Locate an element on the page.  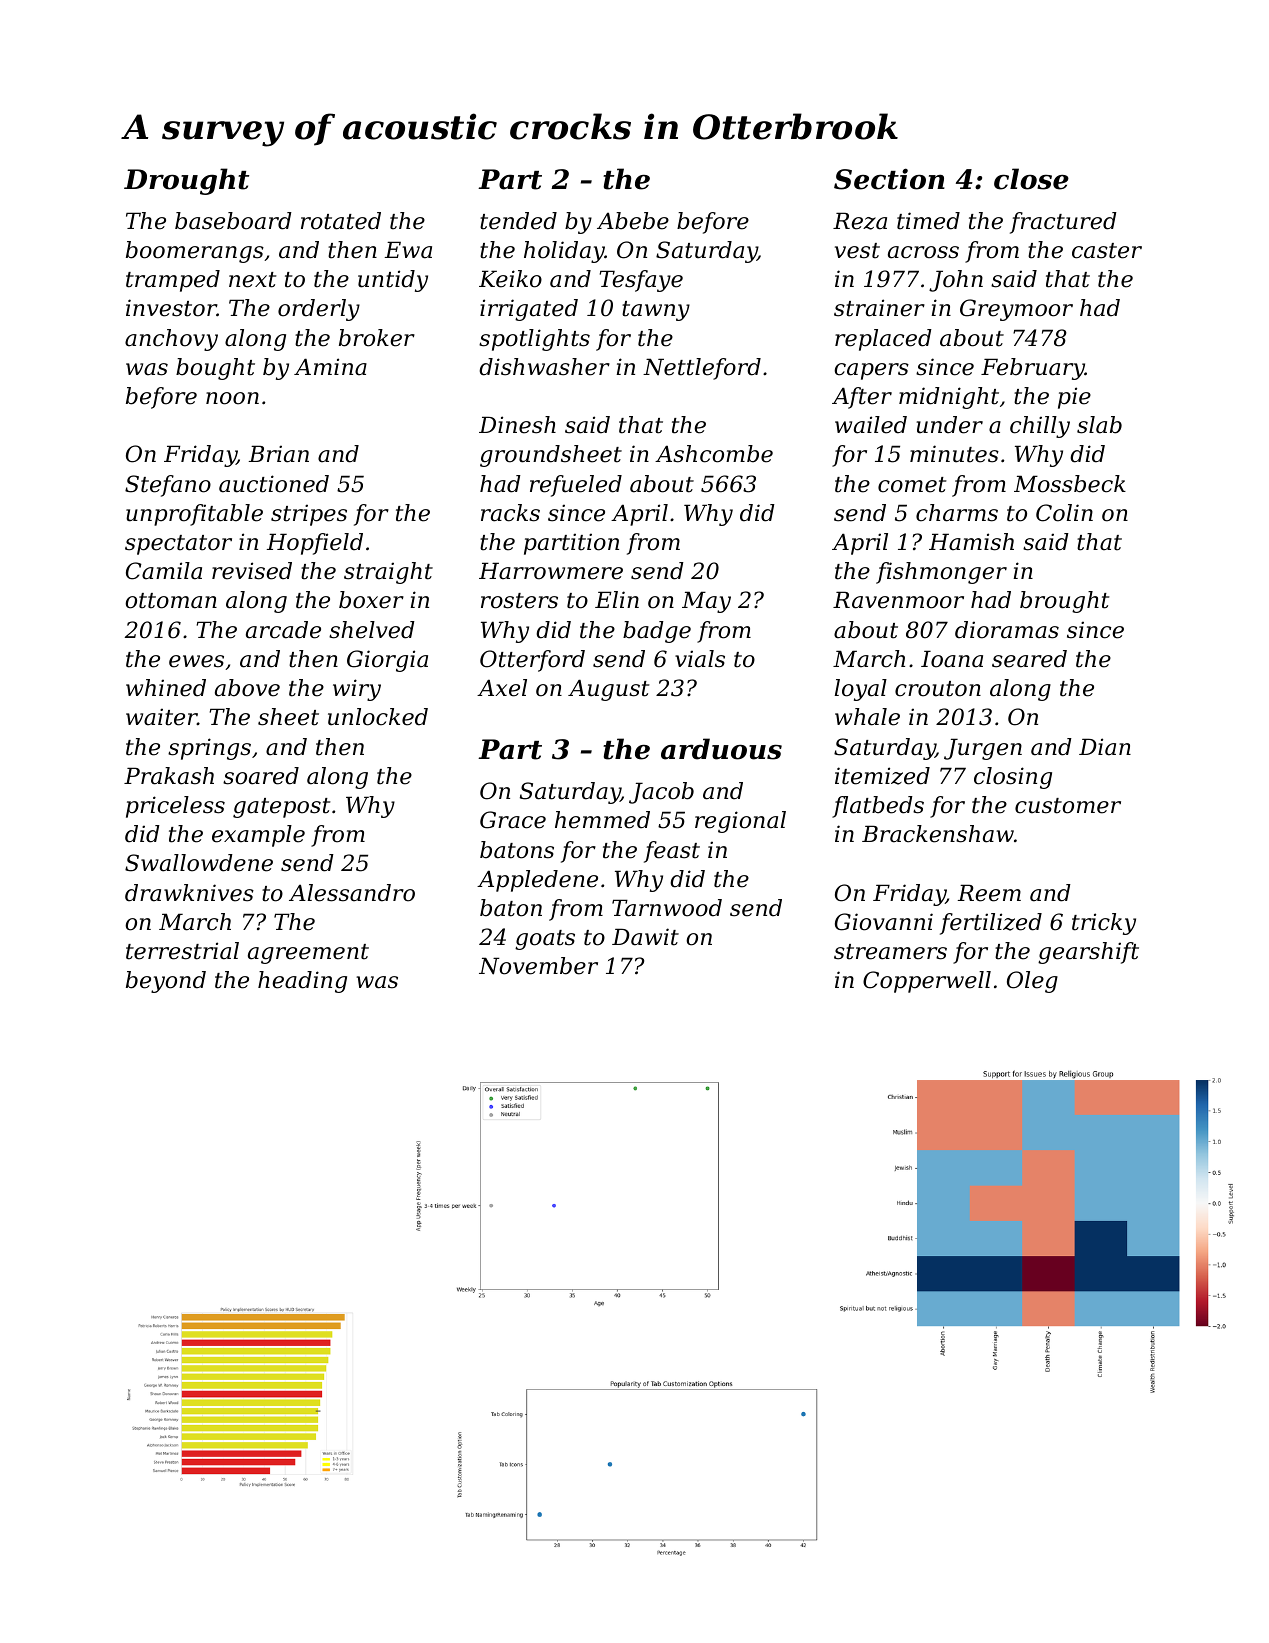
Colin is located at coordinates (1064, 513).
